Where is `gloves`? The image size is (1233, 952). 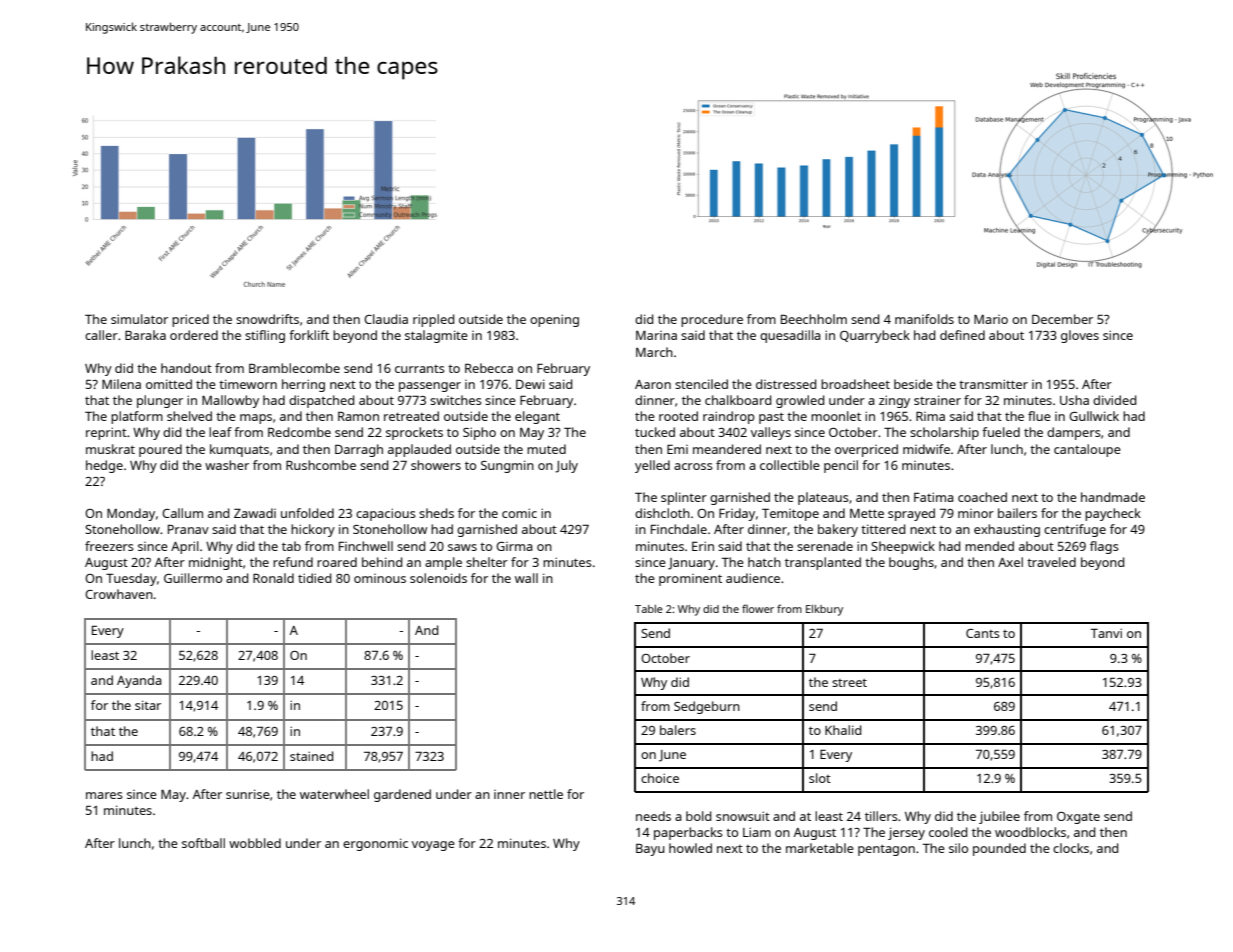 gloves is located at coordinates (1080, 336).
